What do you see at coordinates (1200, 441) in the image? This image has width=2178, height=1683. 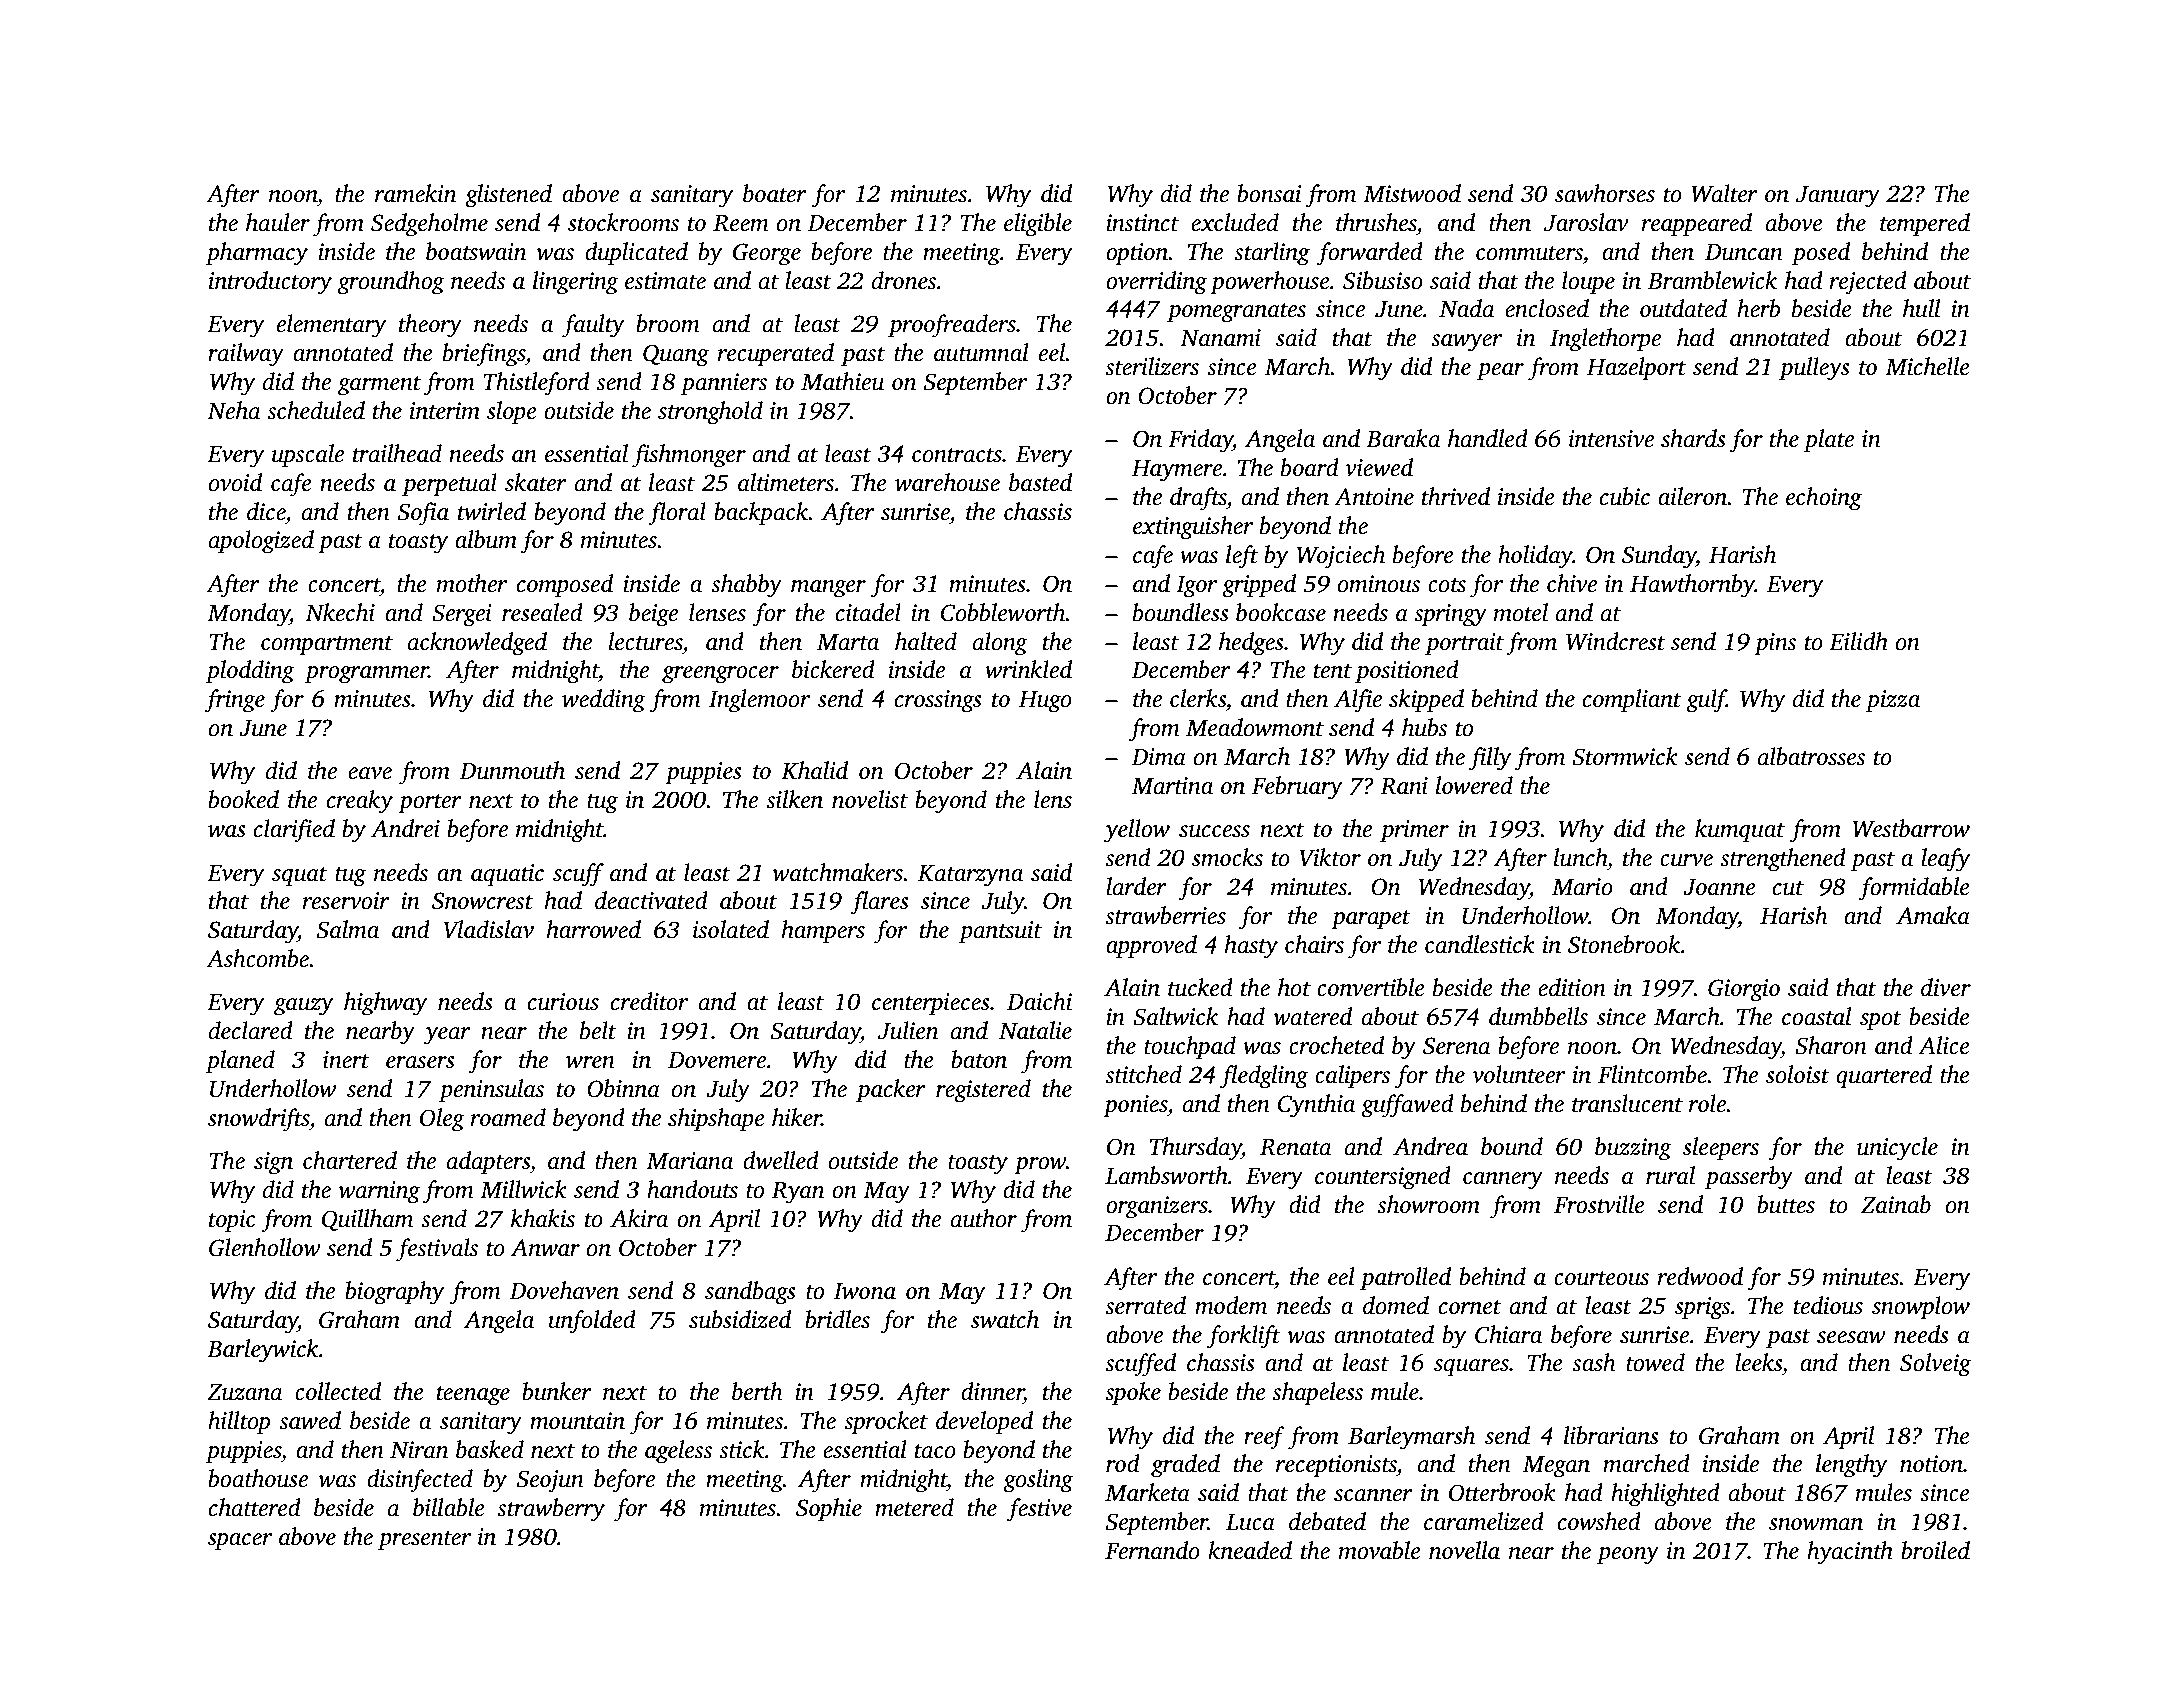 I see `Friday` at bounding box center [1200, 441].
